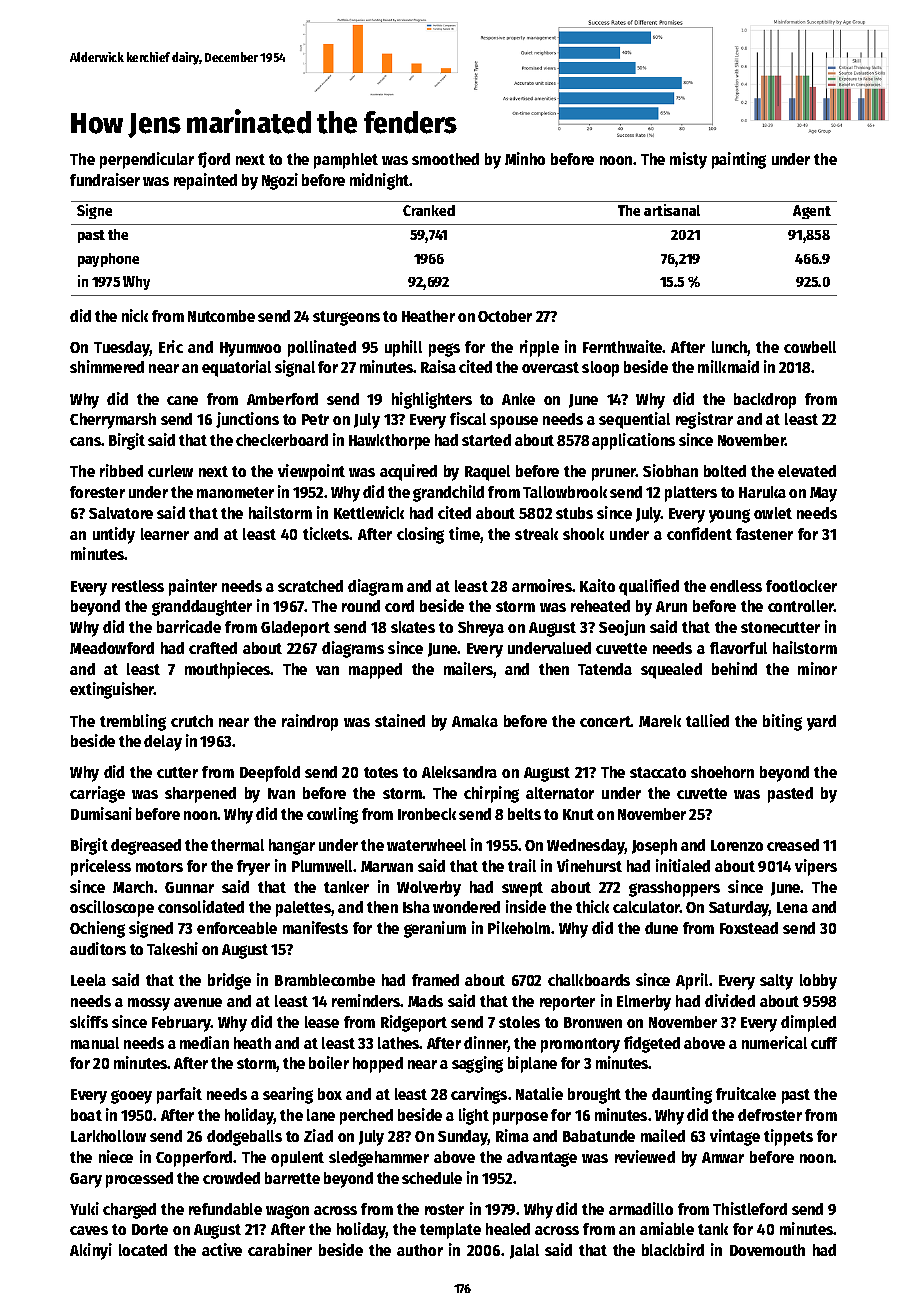  Describe the element at coordinates (739, 160) in the screenshot. I see `painting` at that location.
